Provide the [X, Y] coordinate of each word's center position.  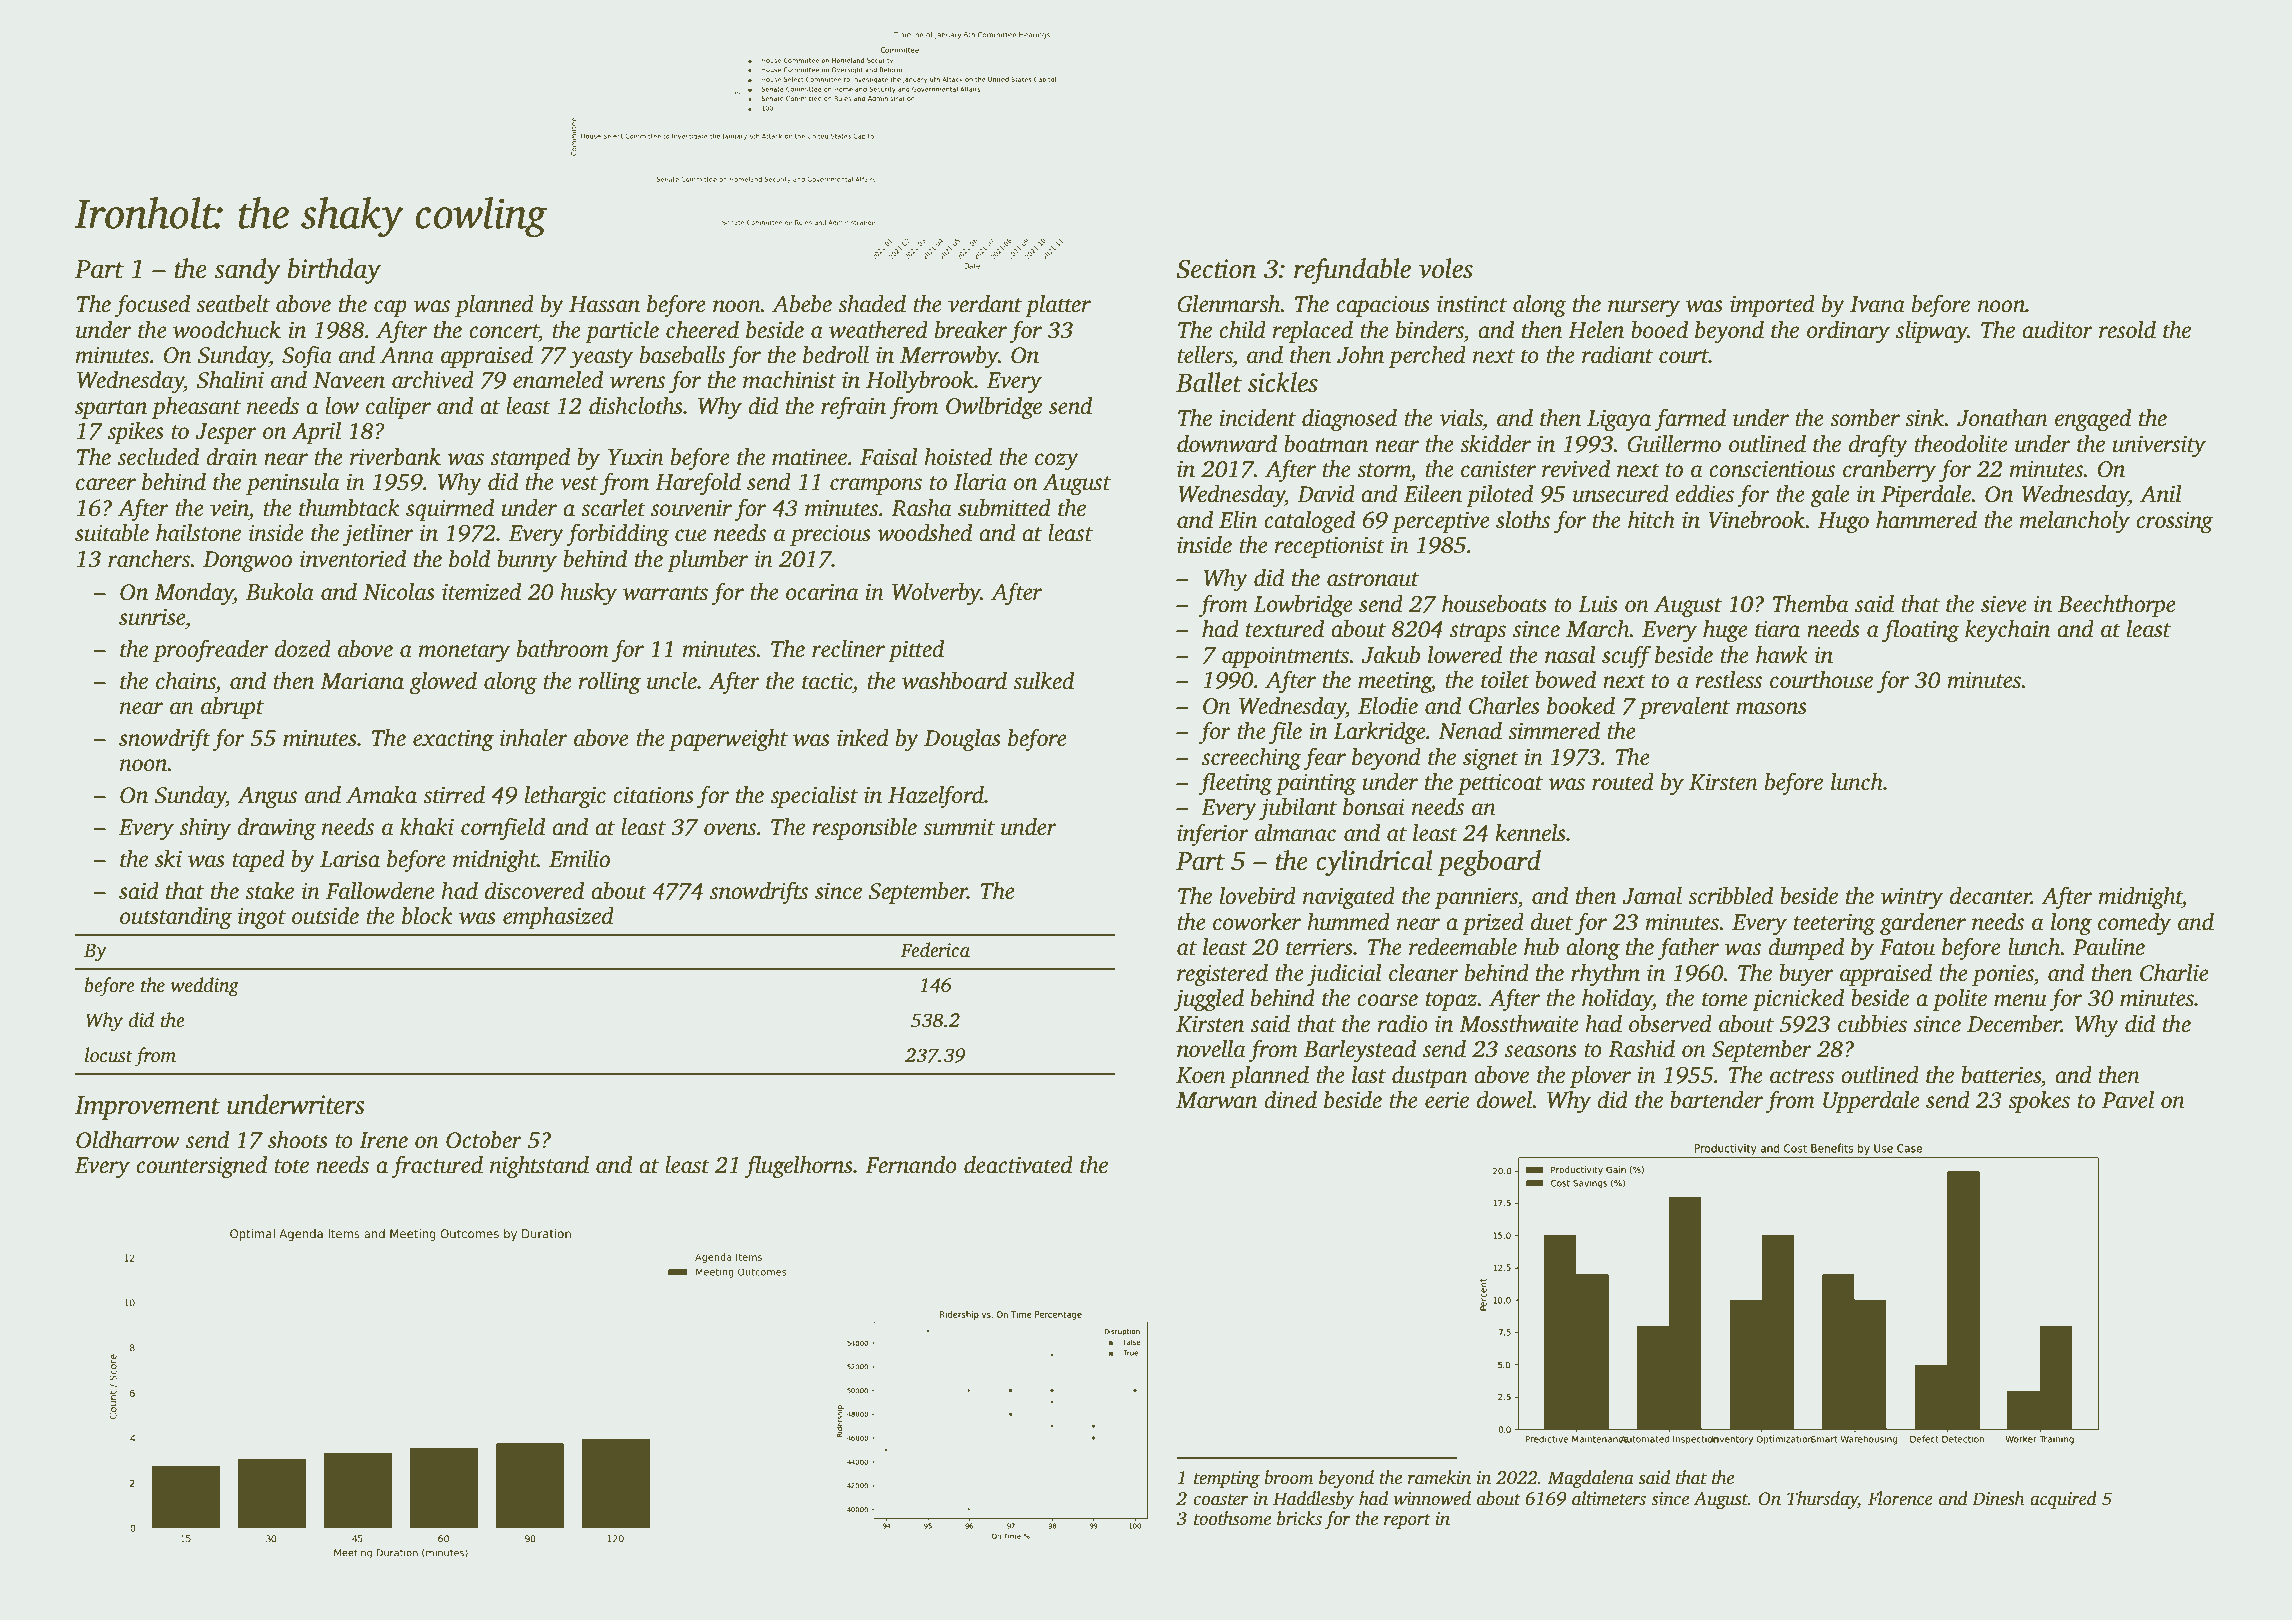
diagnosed [1349, 420]
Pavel [2128, 1100]
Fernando [911, 1165]
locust [109, 1055]
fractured [437, 1166]
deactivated [1018, 1165]
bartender [1716, 1100]
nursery [1644, 308]
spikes [136, 433]
